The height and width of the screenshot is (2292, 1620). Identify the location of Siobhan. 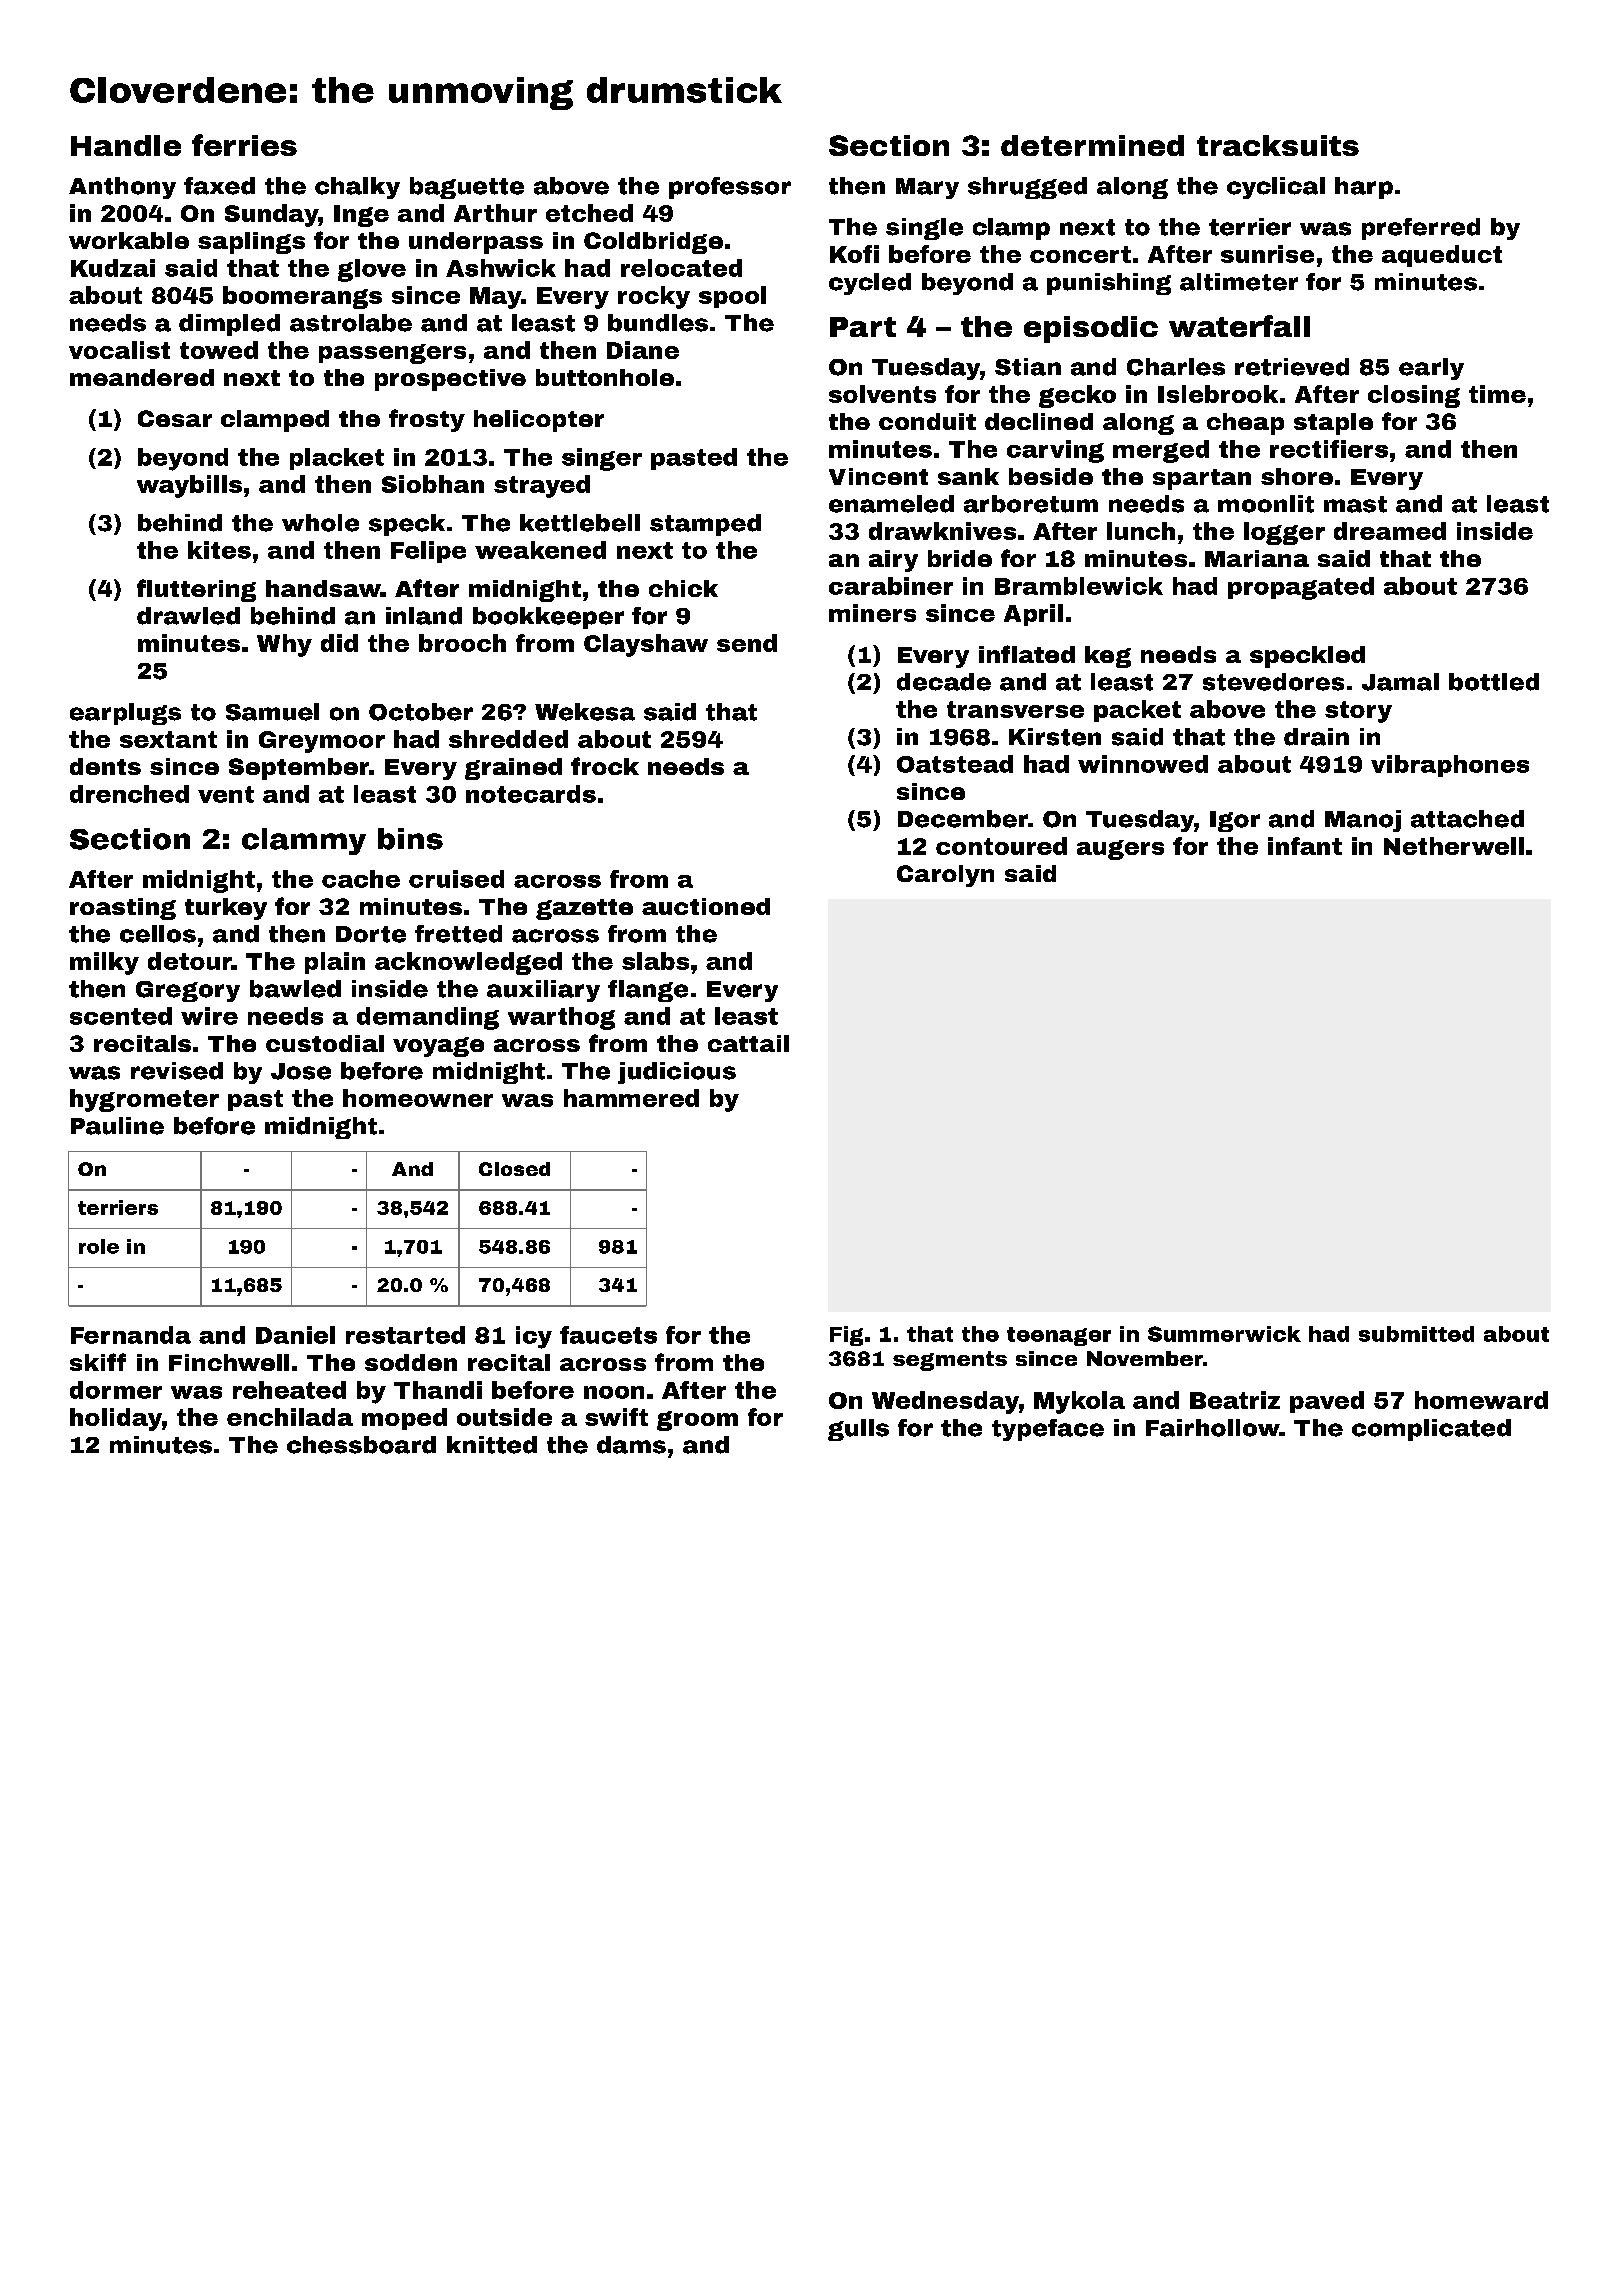
(433, 484).
